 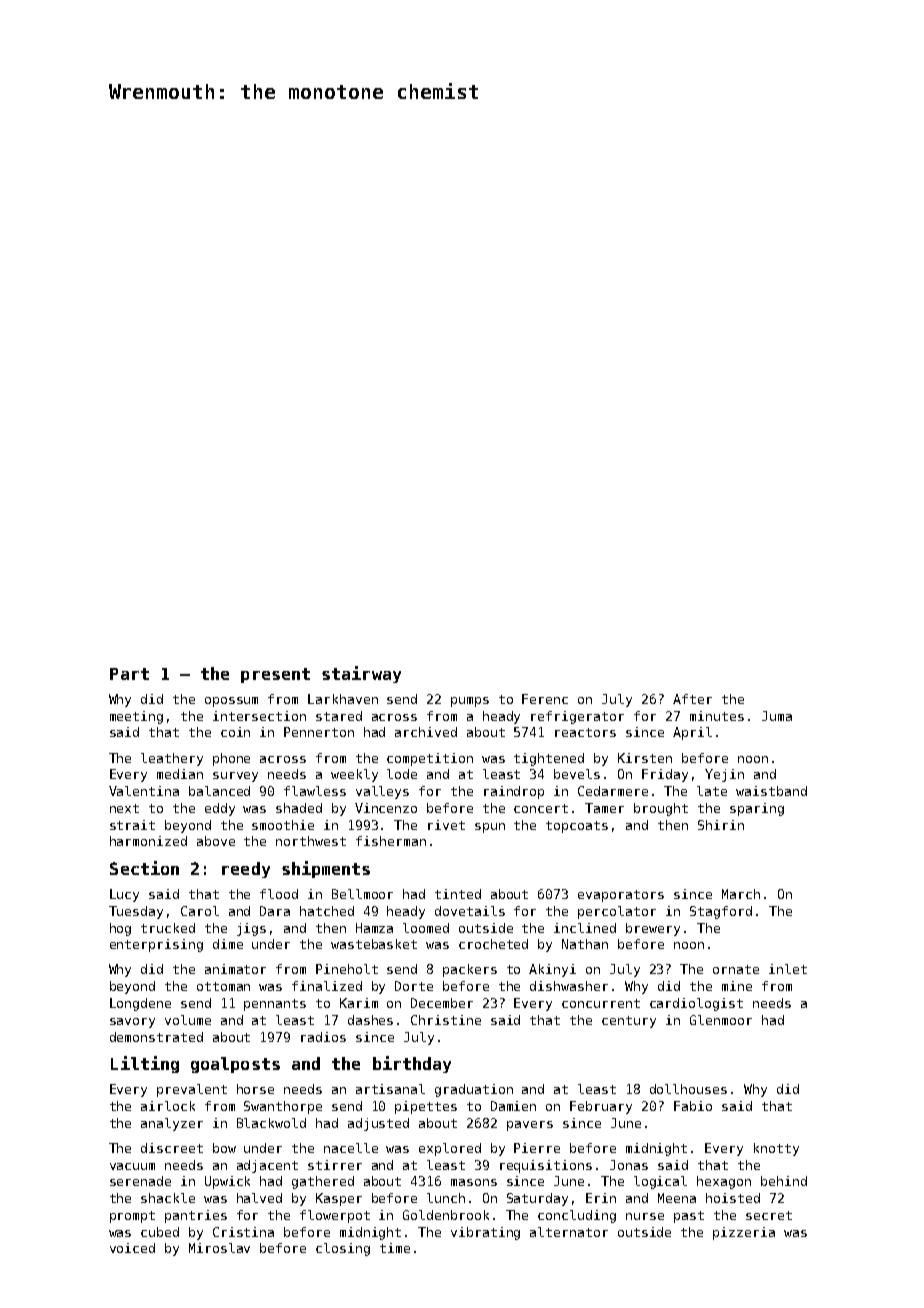 What do you see at coordinates (724, 1182) in the screenshot?
I see `hexagon` at bounding box center [724, 1182].
